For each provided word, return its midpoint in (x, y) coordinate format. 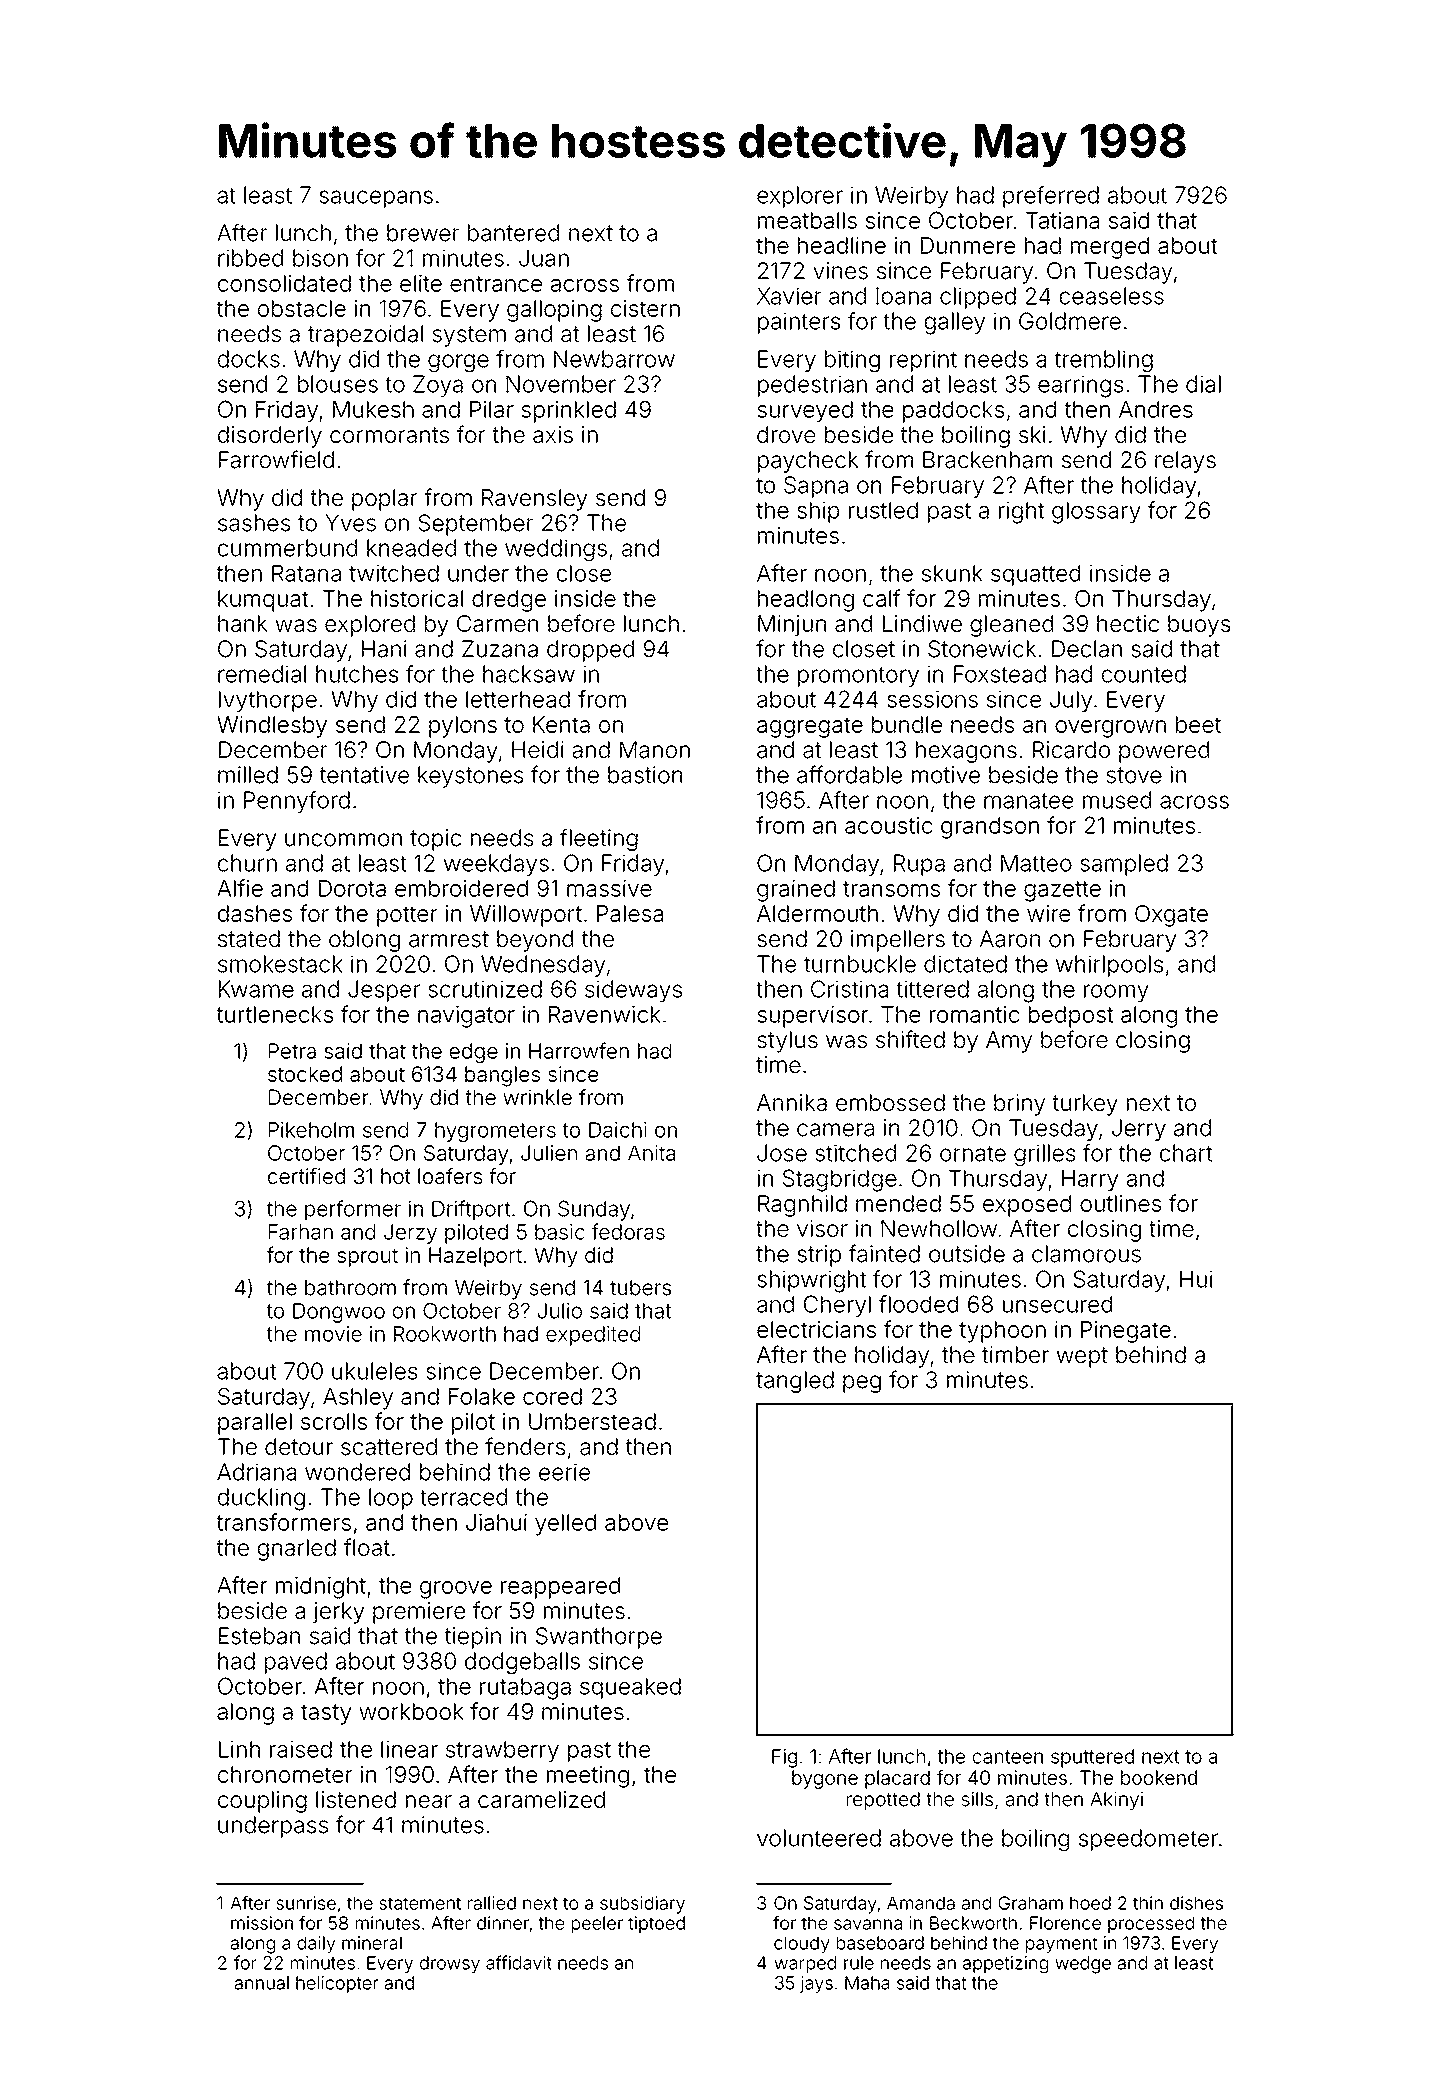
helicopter (337, 1984)
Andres (1156, 409)
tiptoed (656, 1925)
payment (1061, 1945)
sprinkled (568, 411)
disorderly (270, 437)
